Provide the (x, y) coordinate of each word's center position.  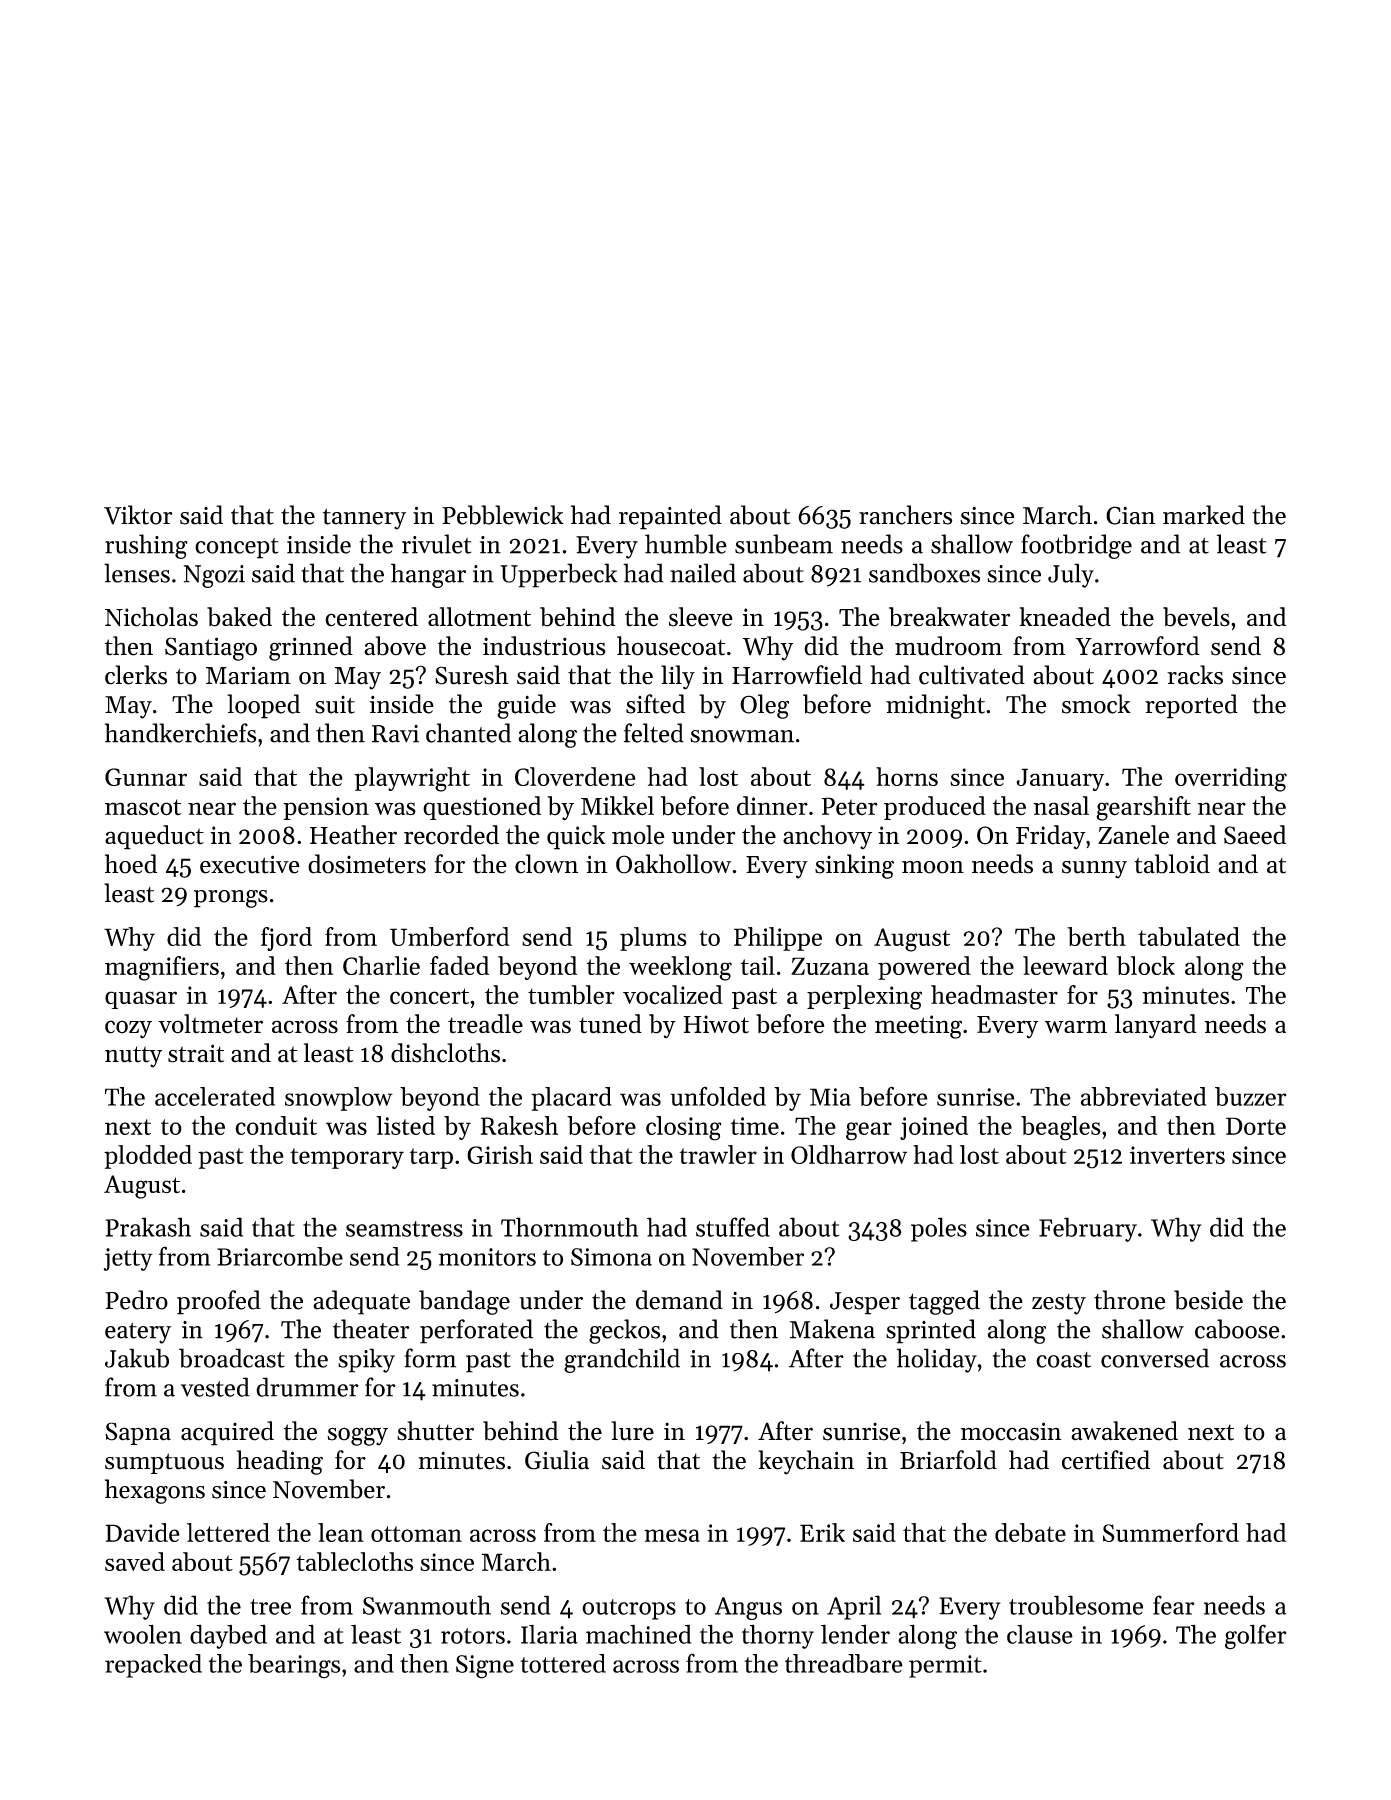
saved (135, 1561)
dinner (772, 805)
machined (639, 1634)
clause (1040, 1634)
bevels (1196, 617)
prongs (231, 899)
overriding (1231, 779)
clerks (136, 675)
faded (459, 965)
